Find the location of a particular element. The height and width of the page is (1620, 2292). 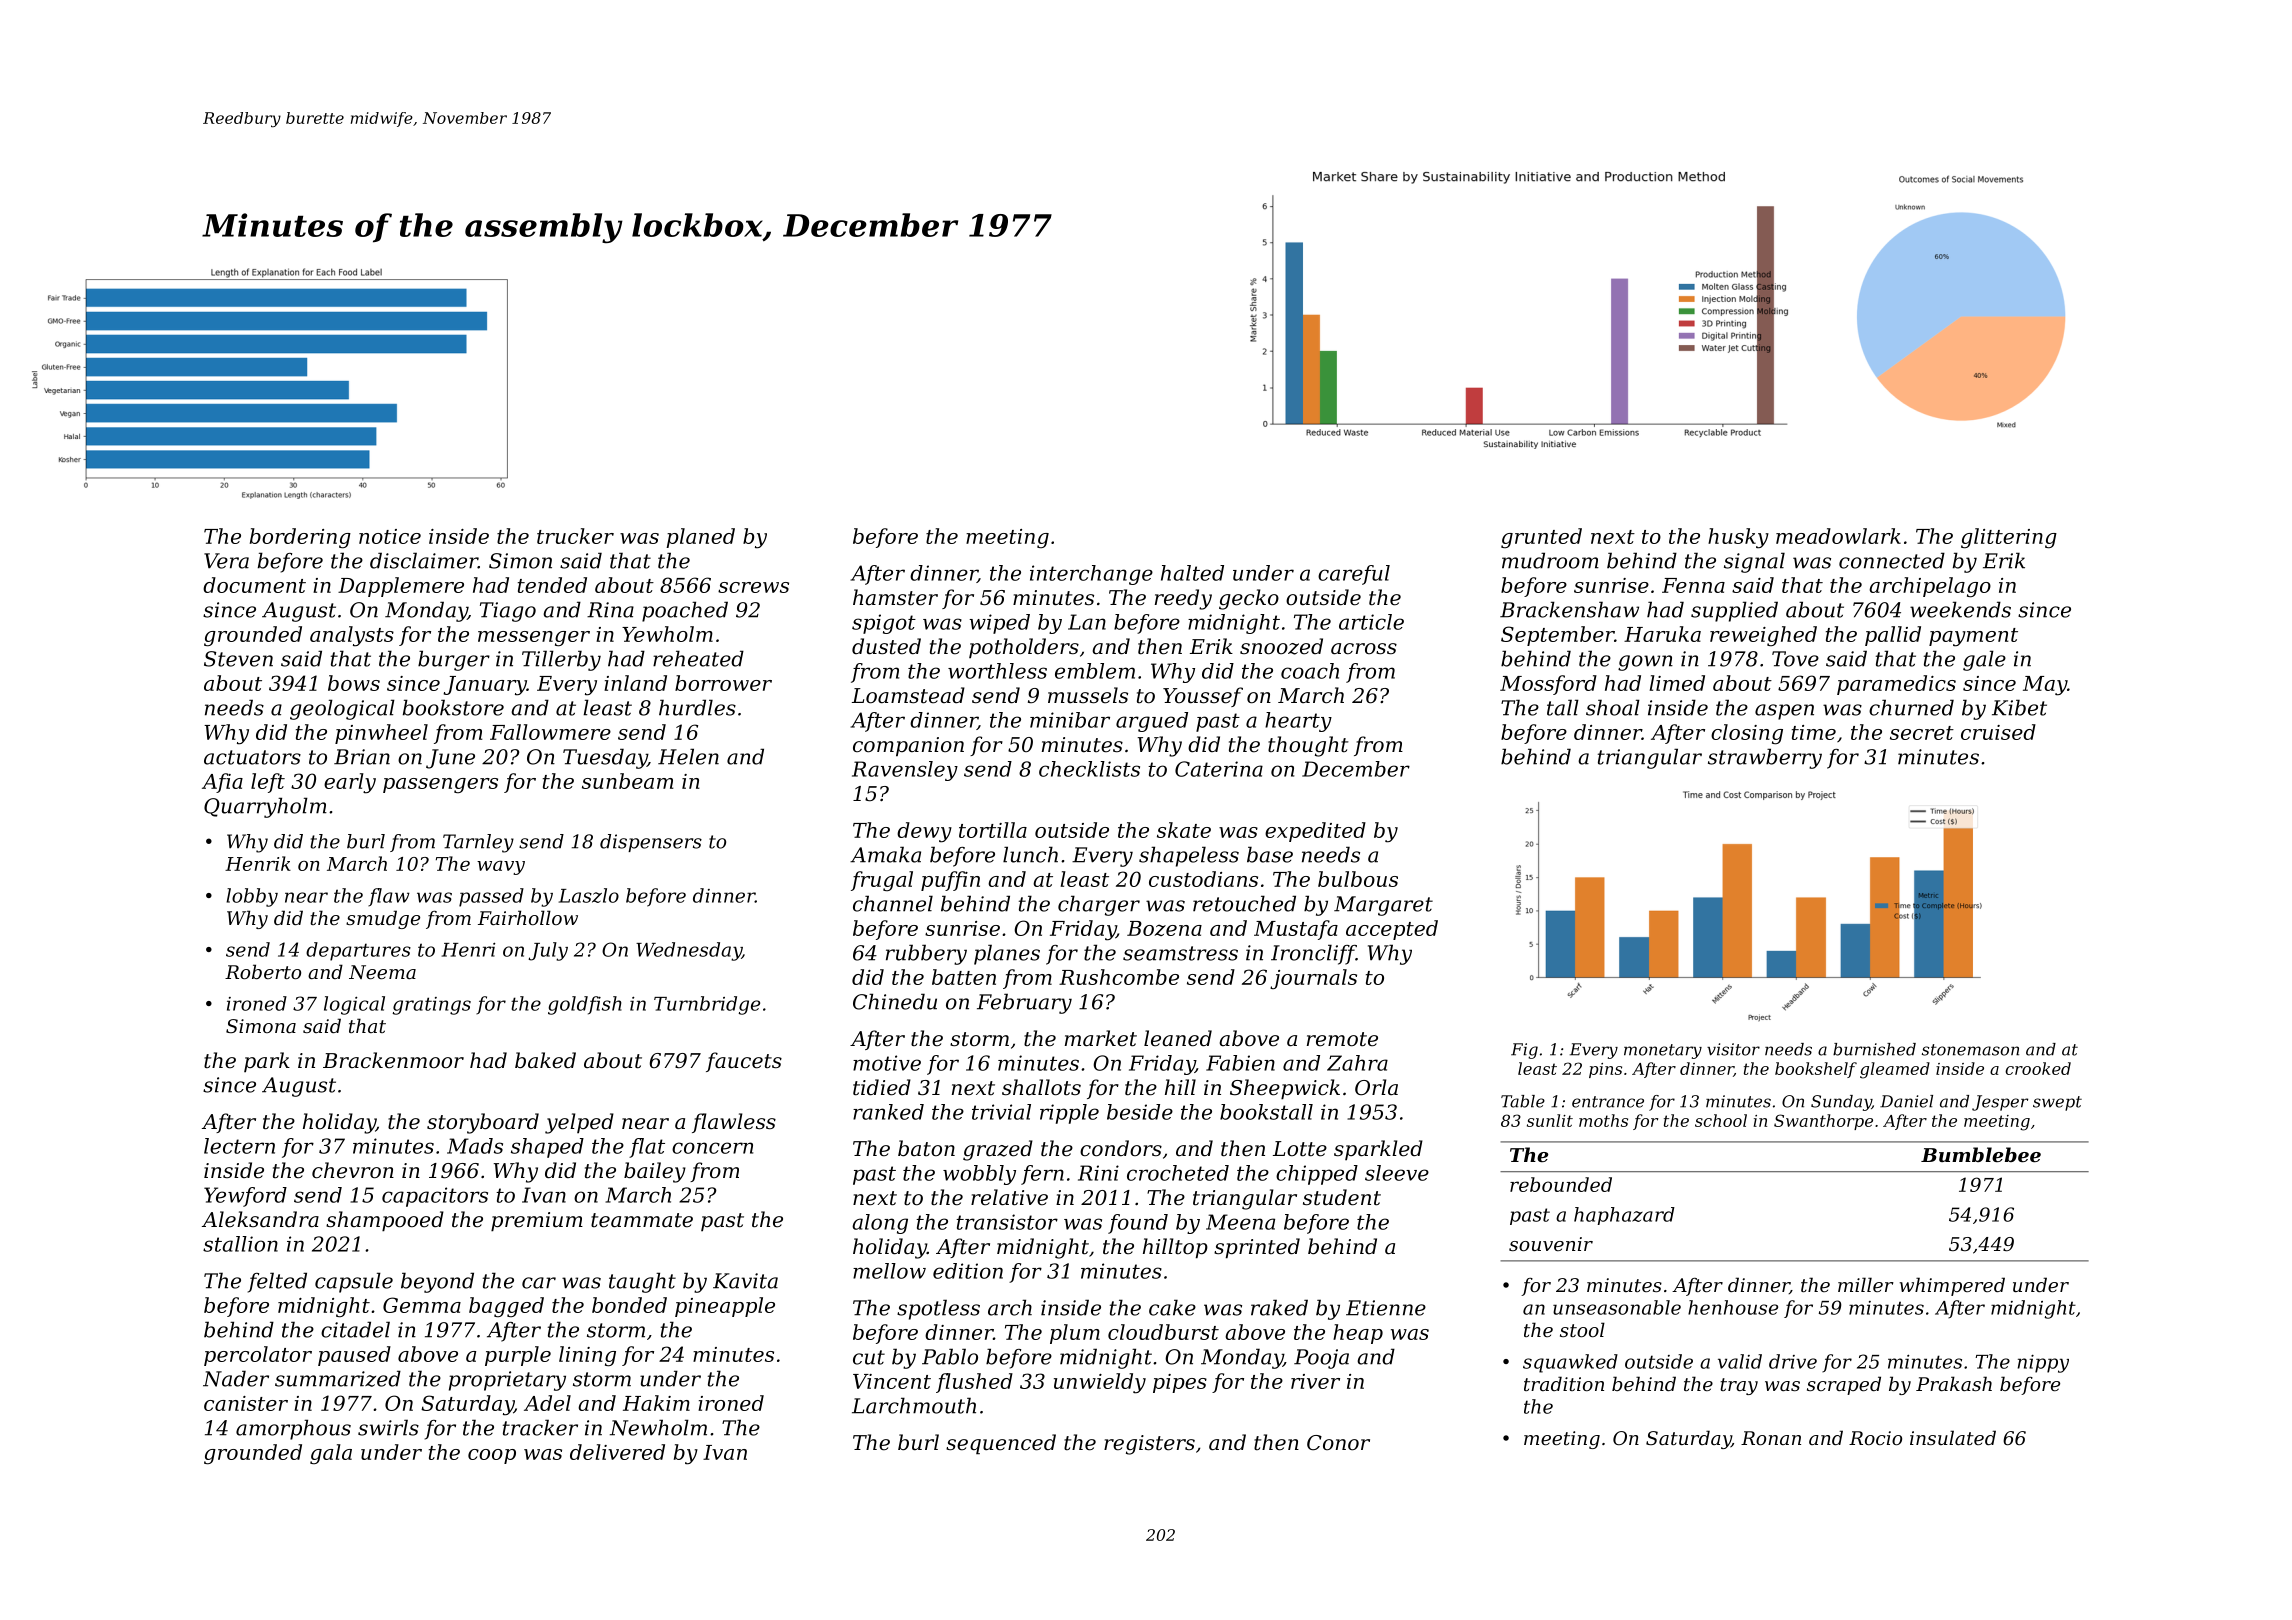

planes is located at coordinates (1007, 954).
